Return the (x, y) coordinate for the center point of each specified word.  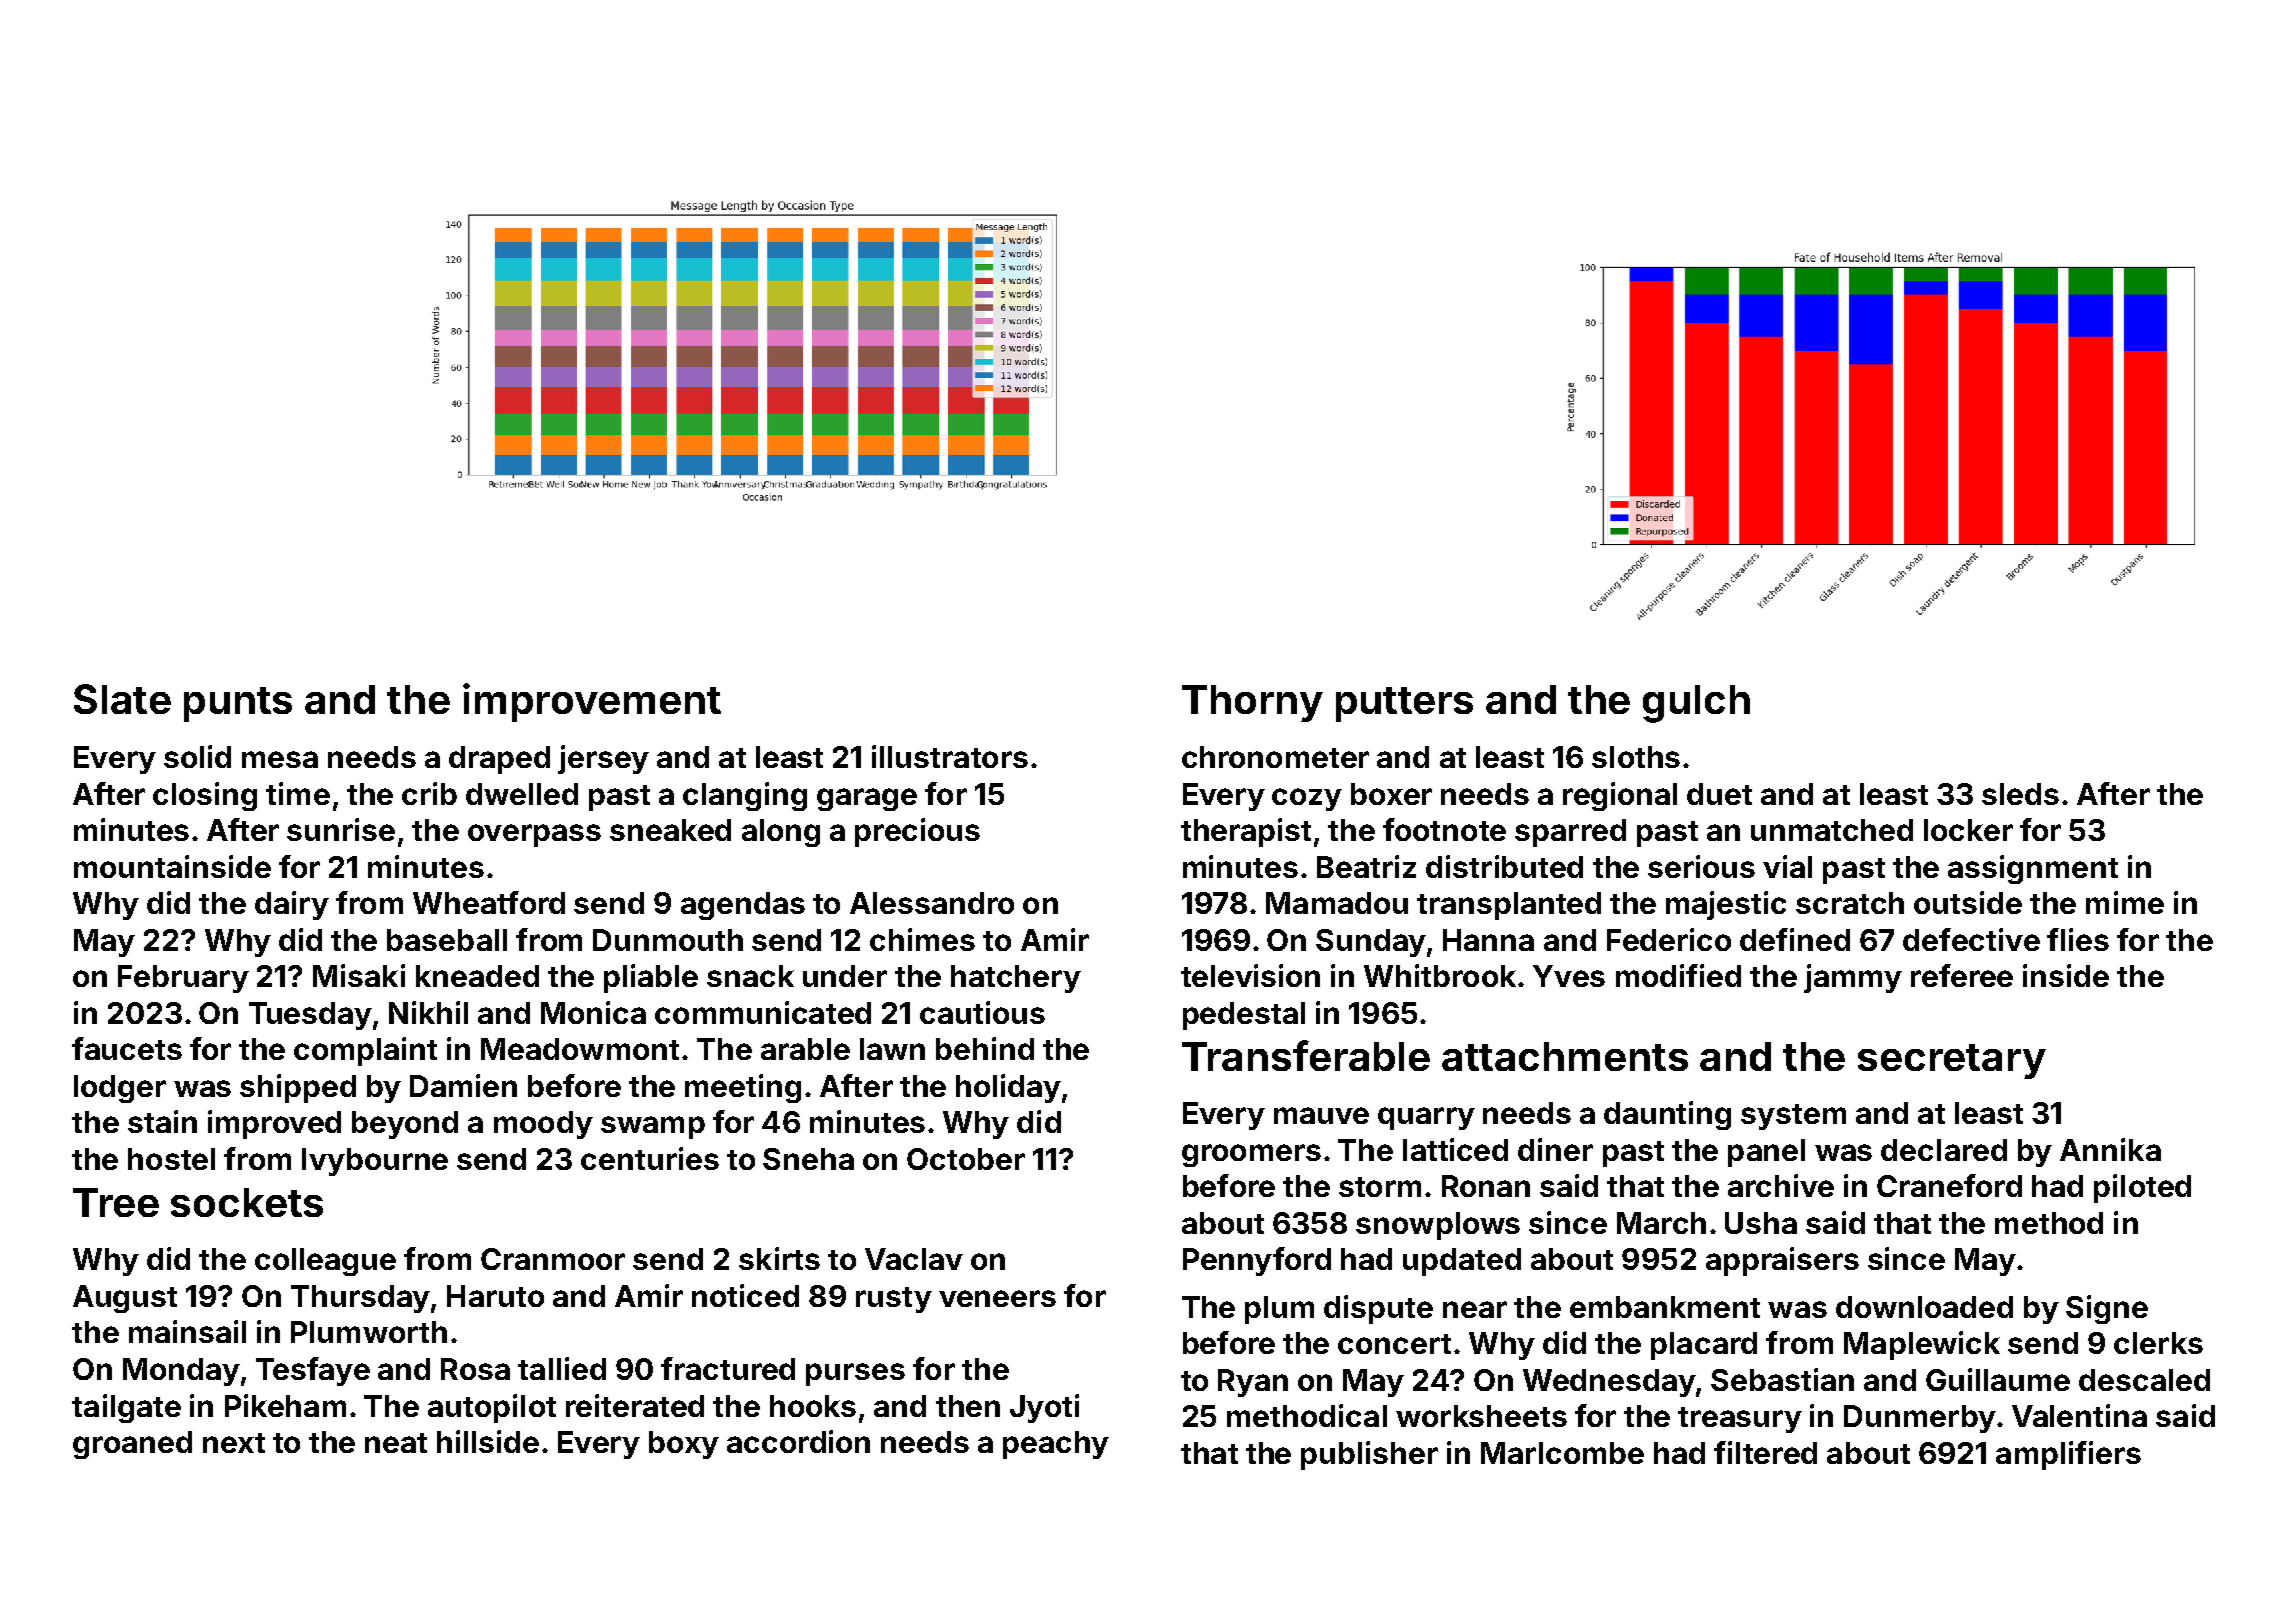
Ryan (1253, 1383)
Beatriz (1366, 866)
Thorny (1252, 703)
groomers (1251, 1155)
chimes (922, 939)
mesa (280, 759)
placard (1704, 1346)
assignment (2033, 869)
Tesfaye (313, 1371)
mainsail (187, 1331)
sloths (1636, 757)
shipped (298, 1088)
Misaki (359, 975)
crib (429, 793)
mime (2125, 902)
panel (1766, 1153)
